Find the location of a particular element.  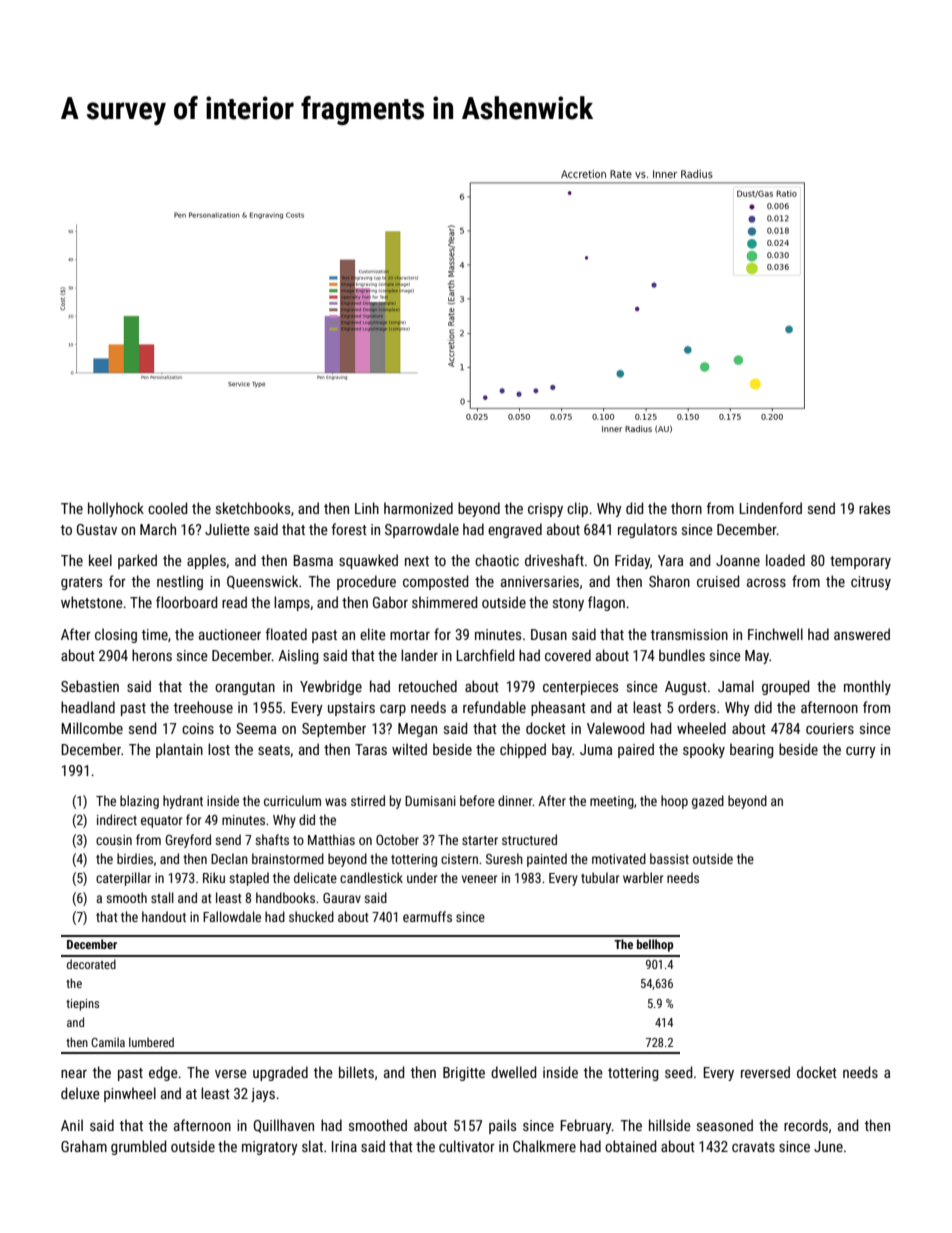

Graham is located at coordinates (84, 1146).
